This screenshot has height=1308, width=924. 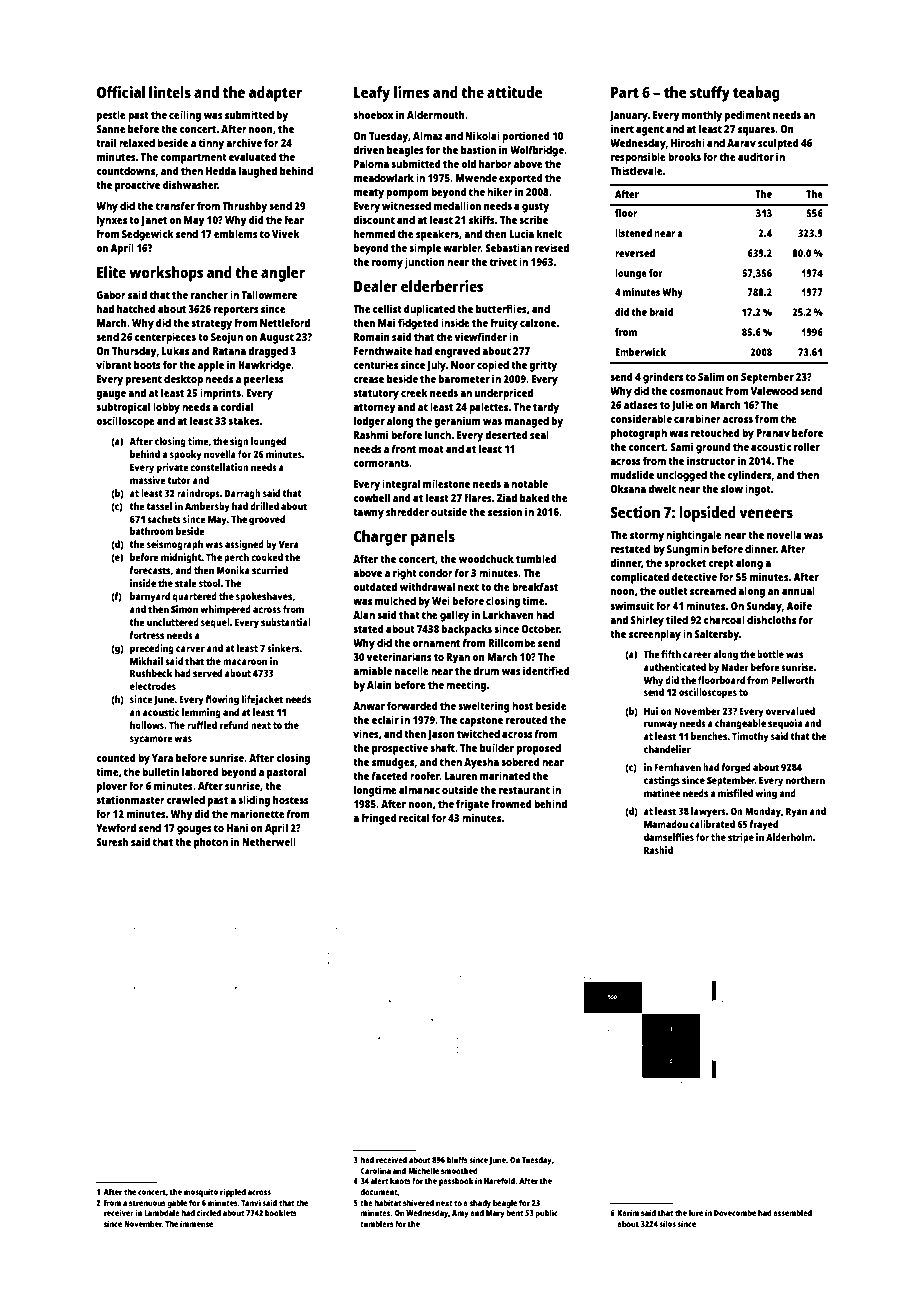 What do you see at coordinates (412, 92) in the screenshot?
I see `limes` at bounding box center [412, 92].
